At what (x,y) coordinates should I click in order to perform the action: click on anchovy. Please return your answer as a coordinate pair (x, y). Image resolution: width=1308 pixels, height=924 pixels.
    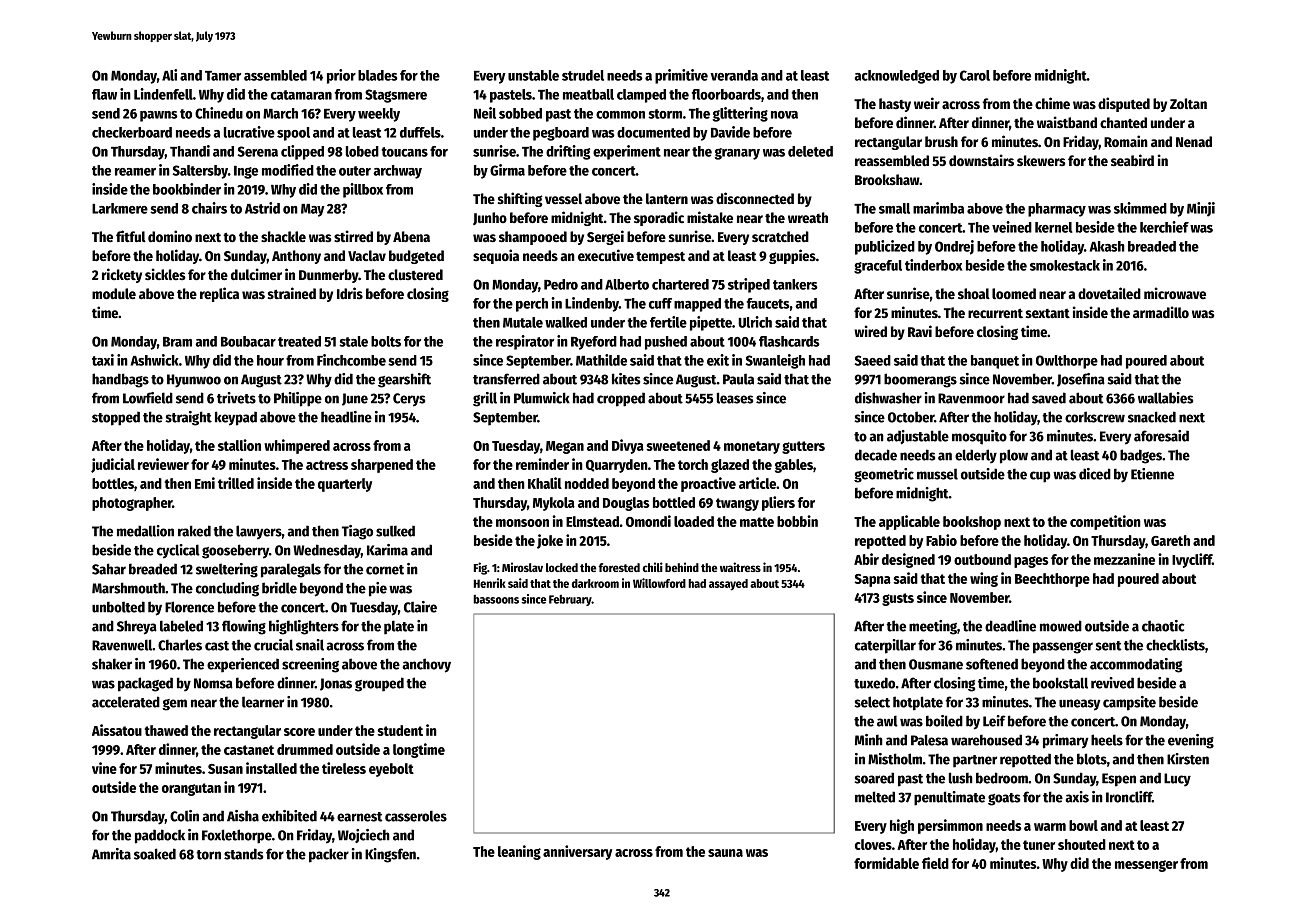
    Looking at the image, I should click on (427, 665).
